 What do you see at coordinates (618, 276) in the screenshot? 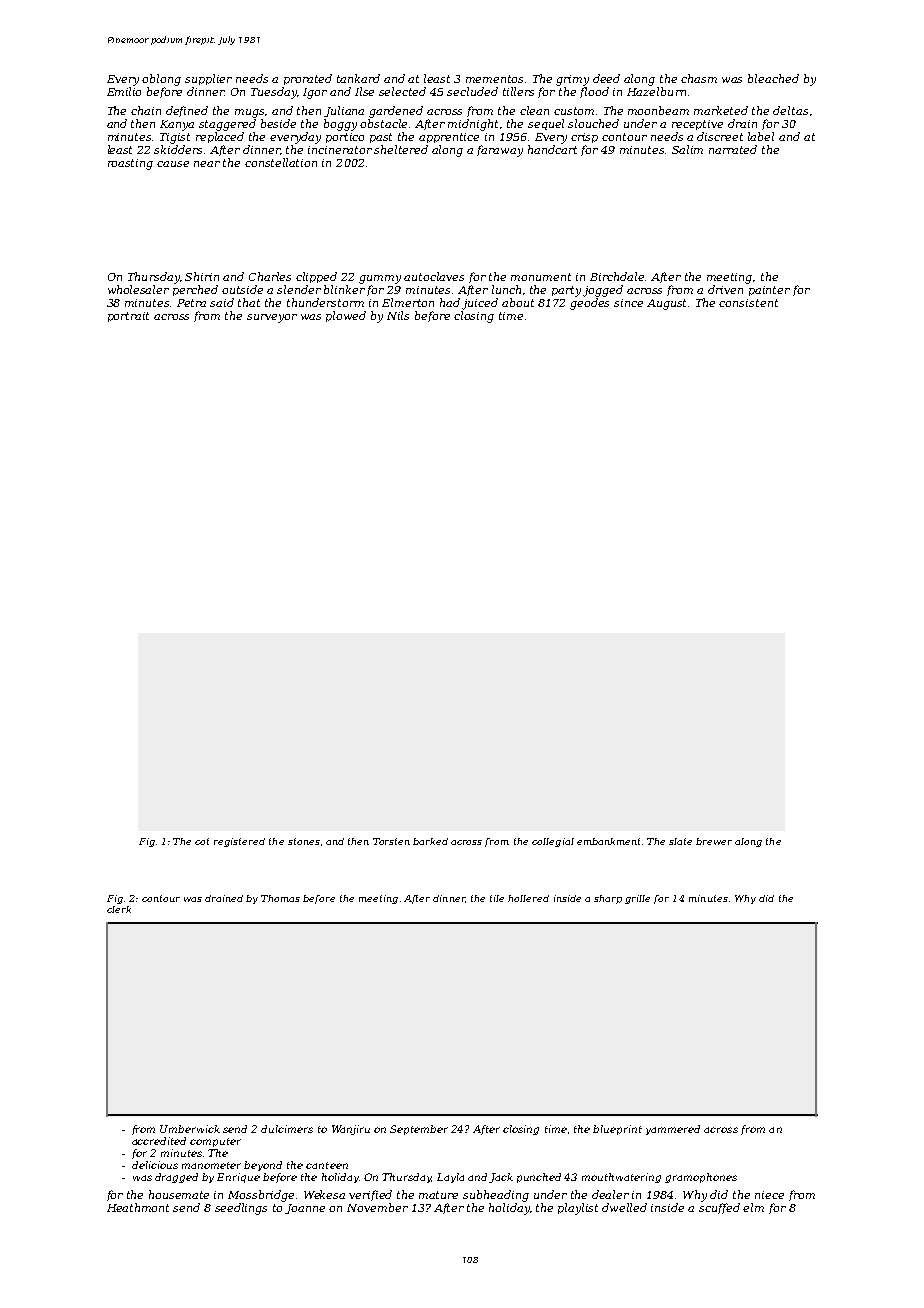
I see `Birchdale` at bounding box center [618, 276].
